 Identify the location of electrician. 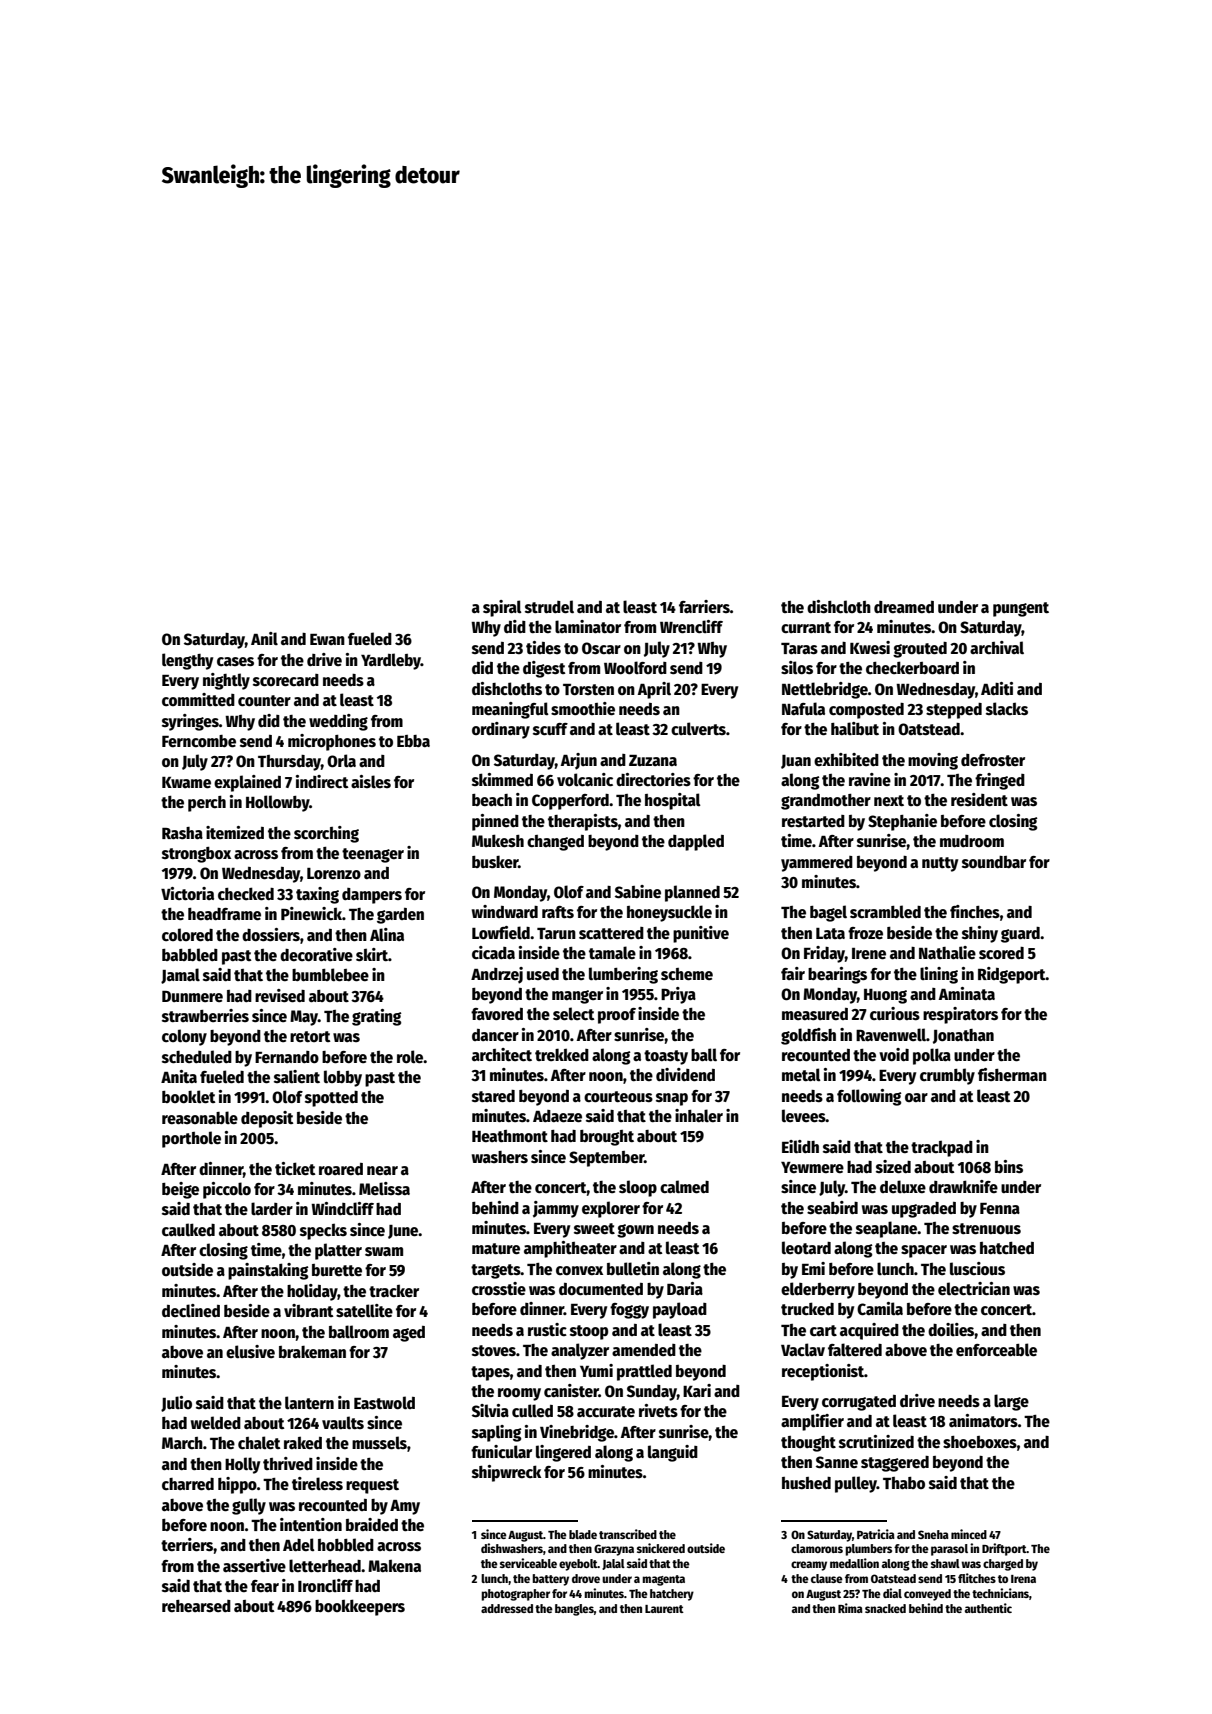
(974, 1289).
